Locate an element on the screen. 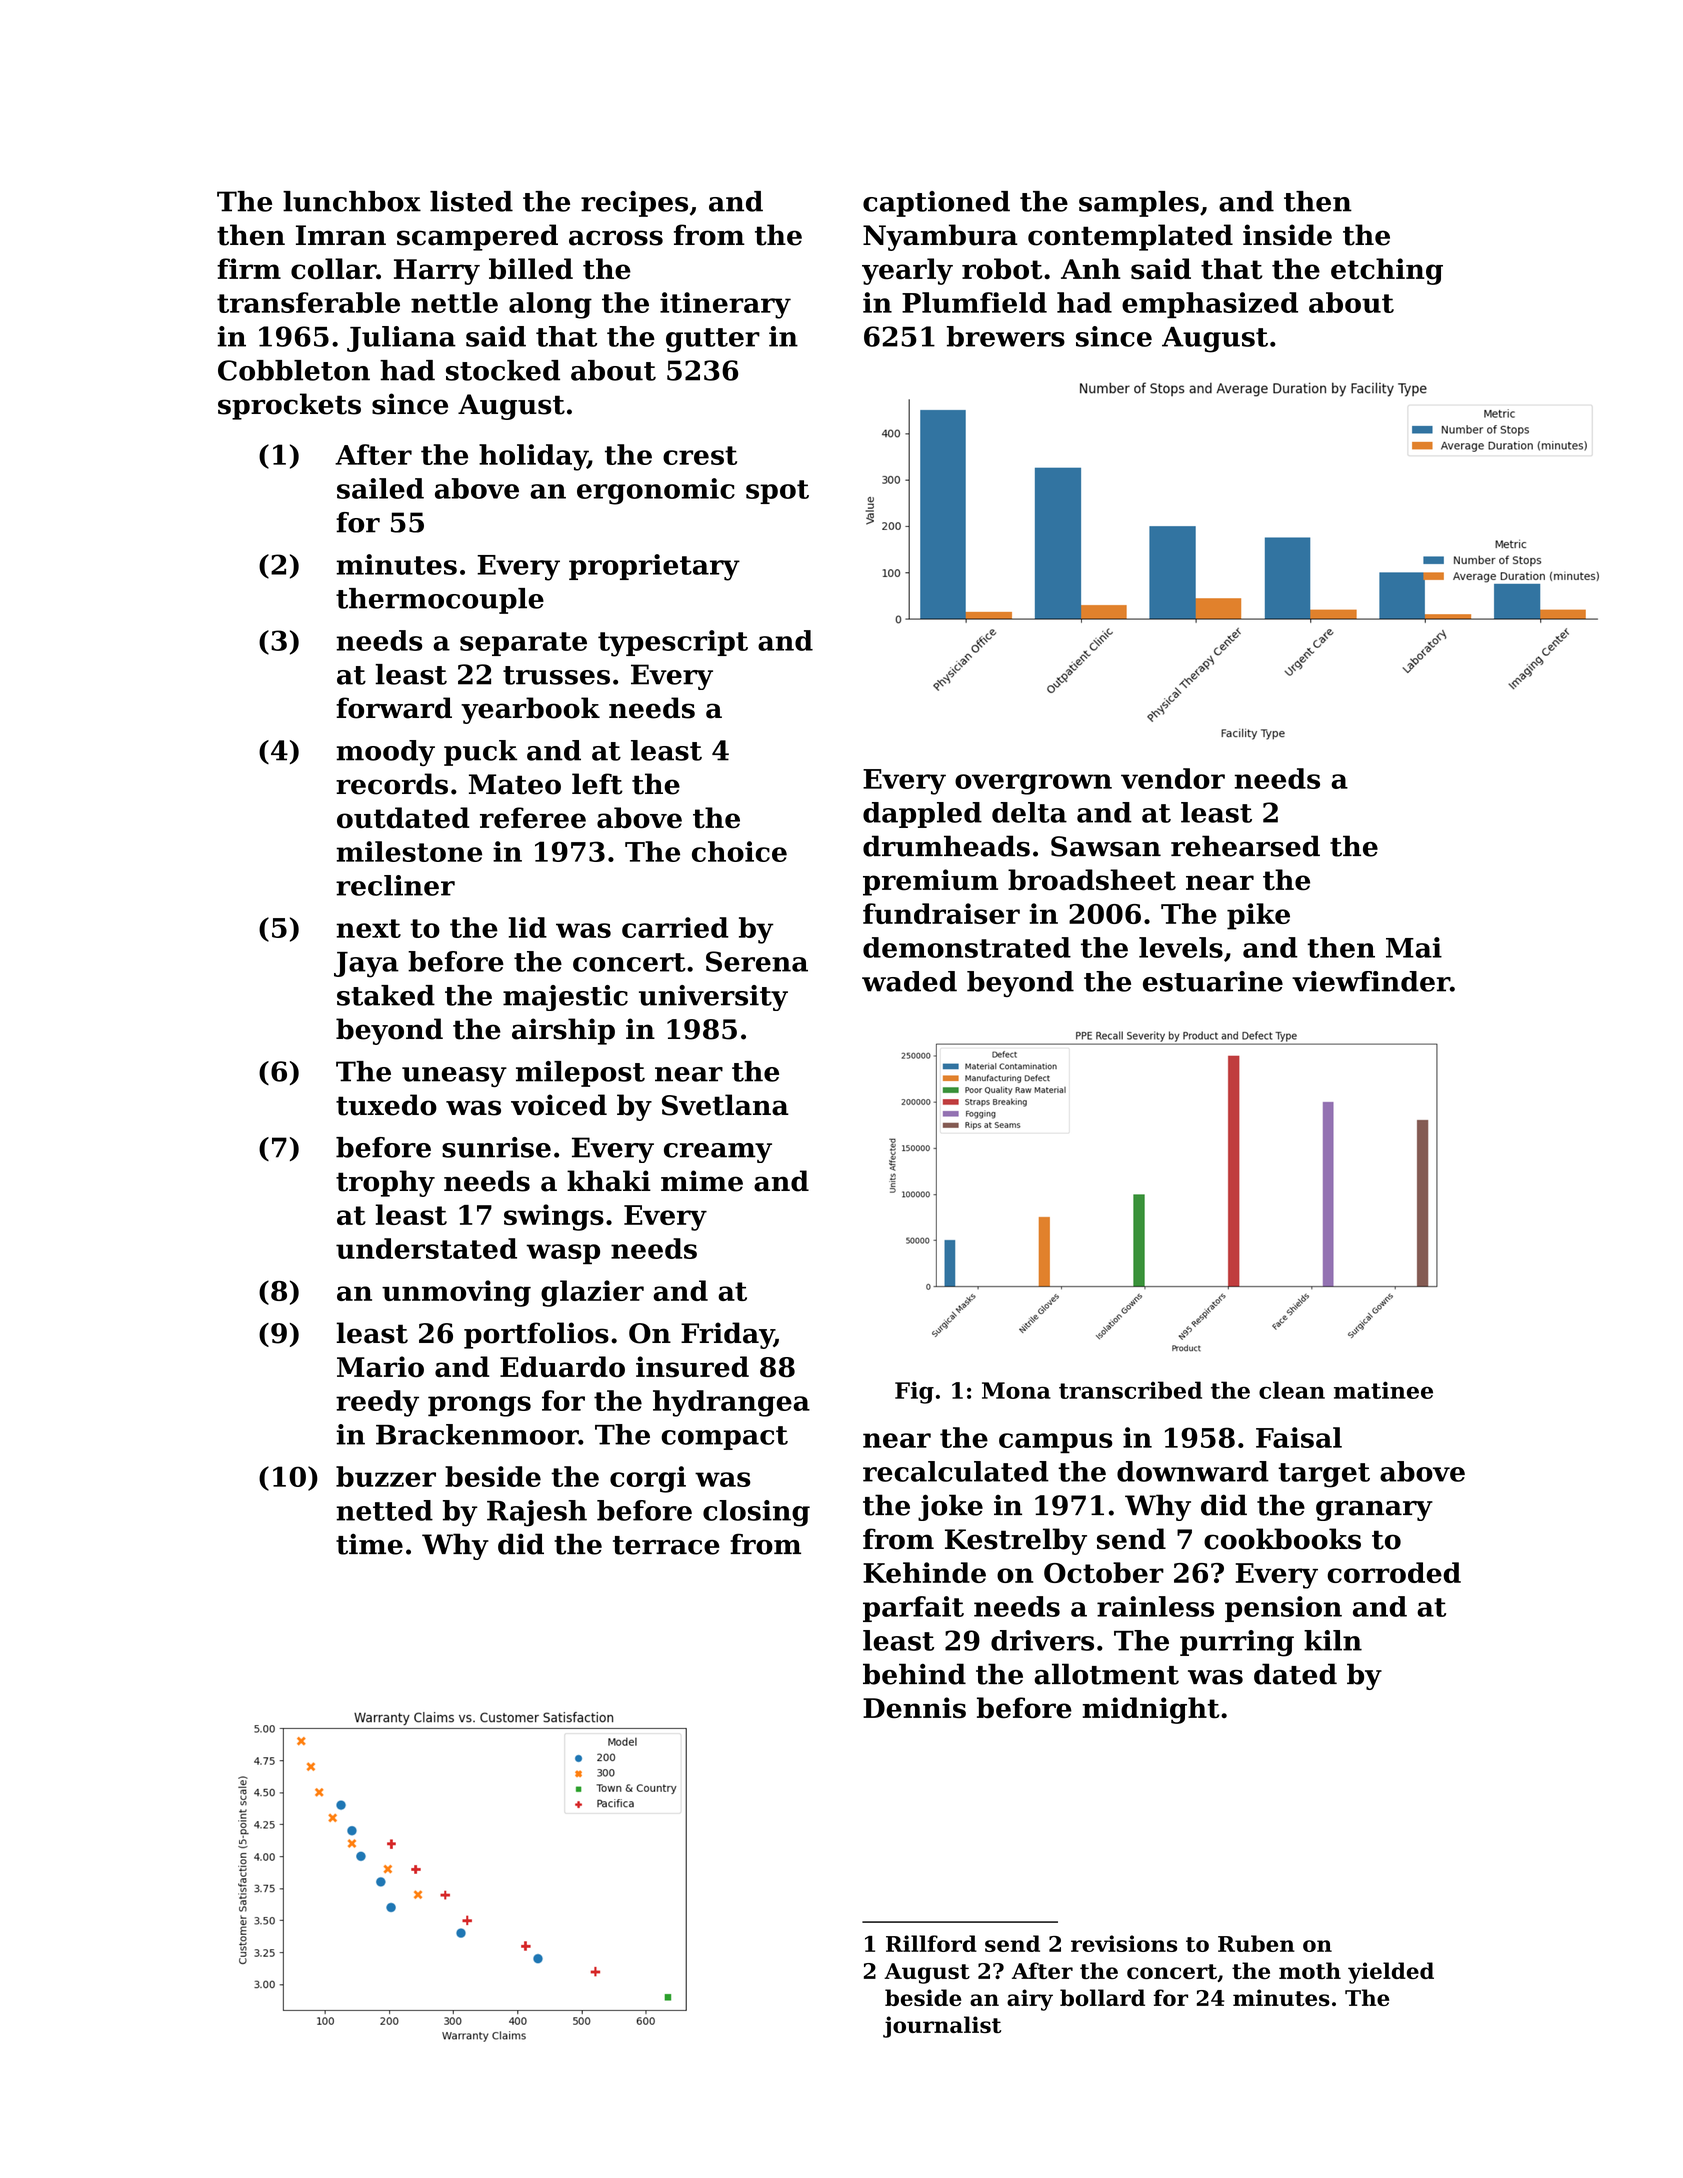 The image size is (1683, 2178). Rajesh is located at coordinates (537, 1513).
